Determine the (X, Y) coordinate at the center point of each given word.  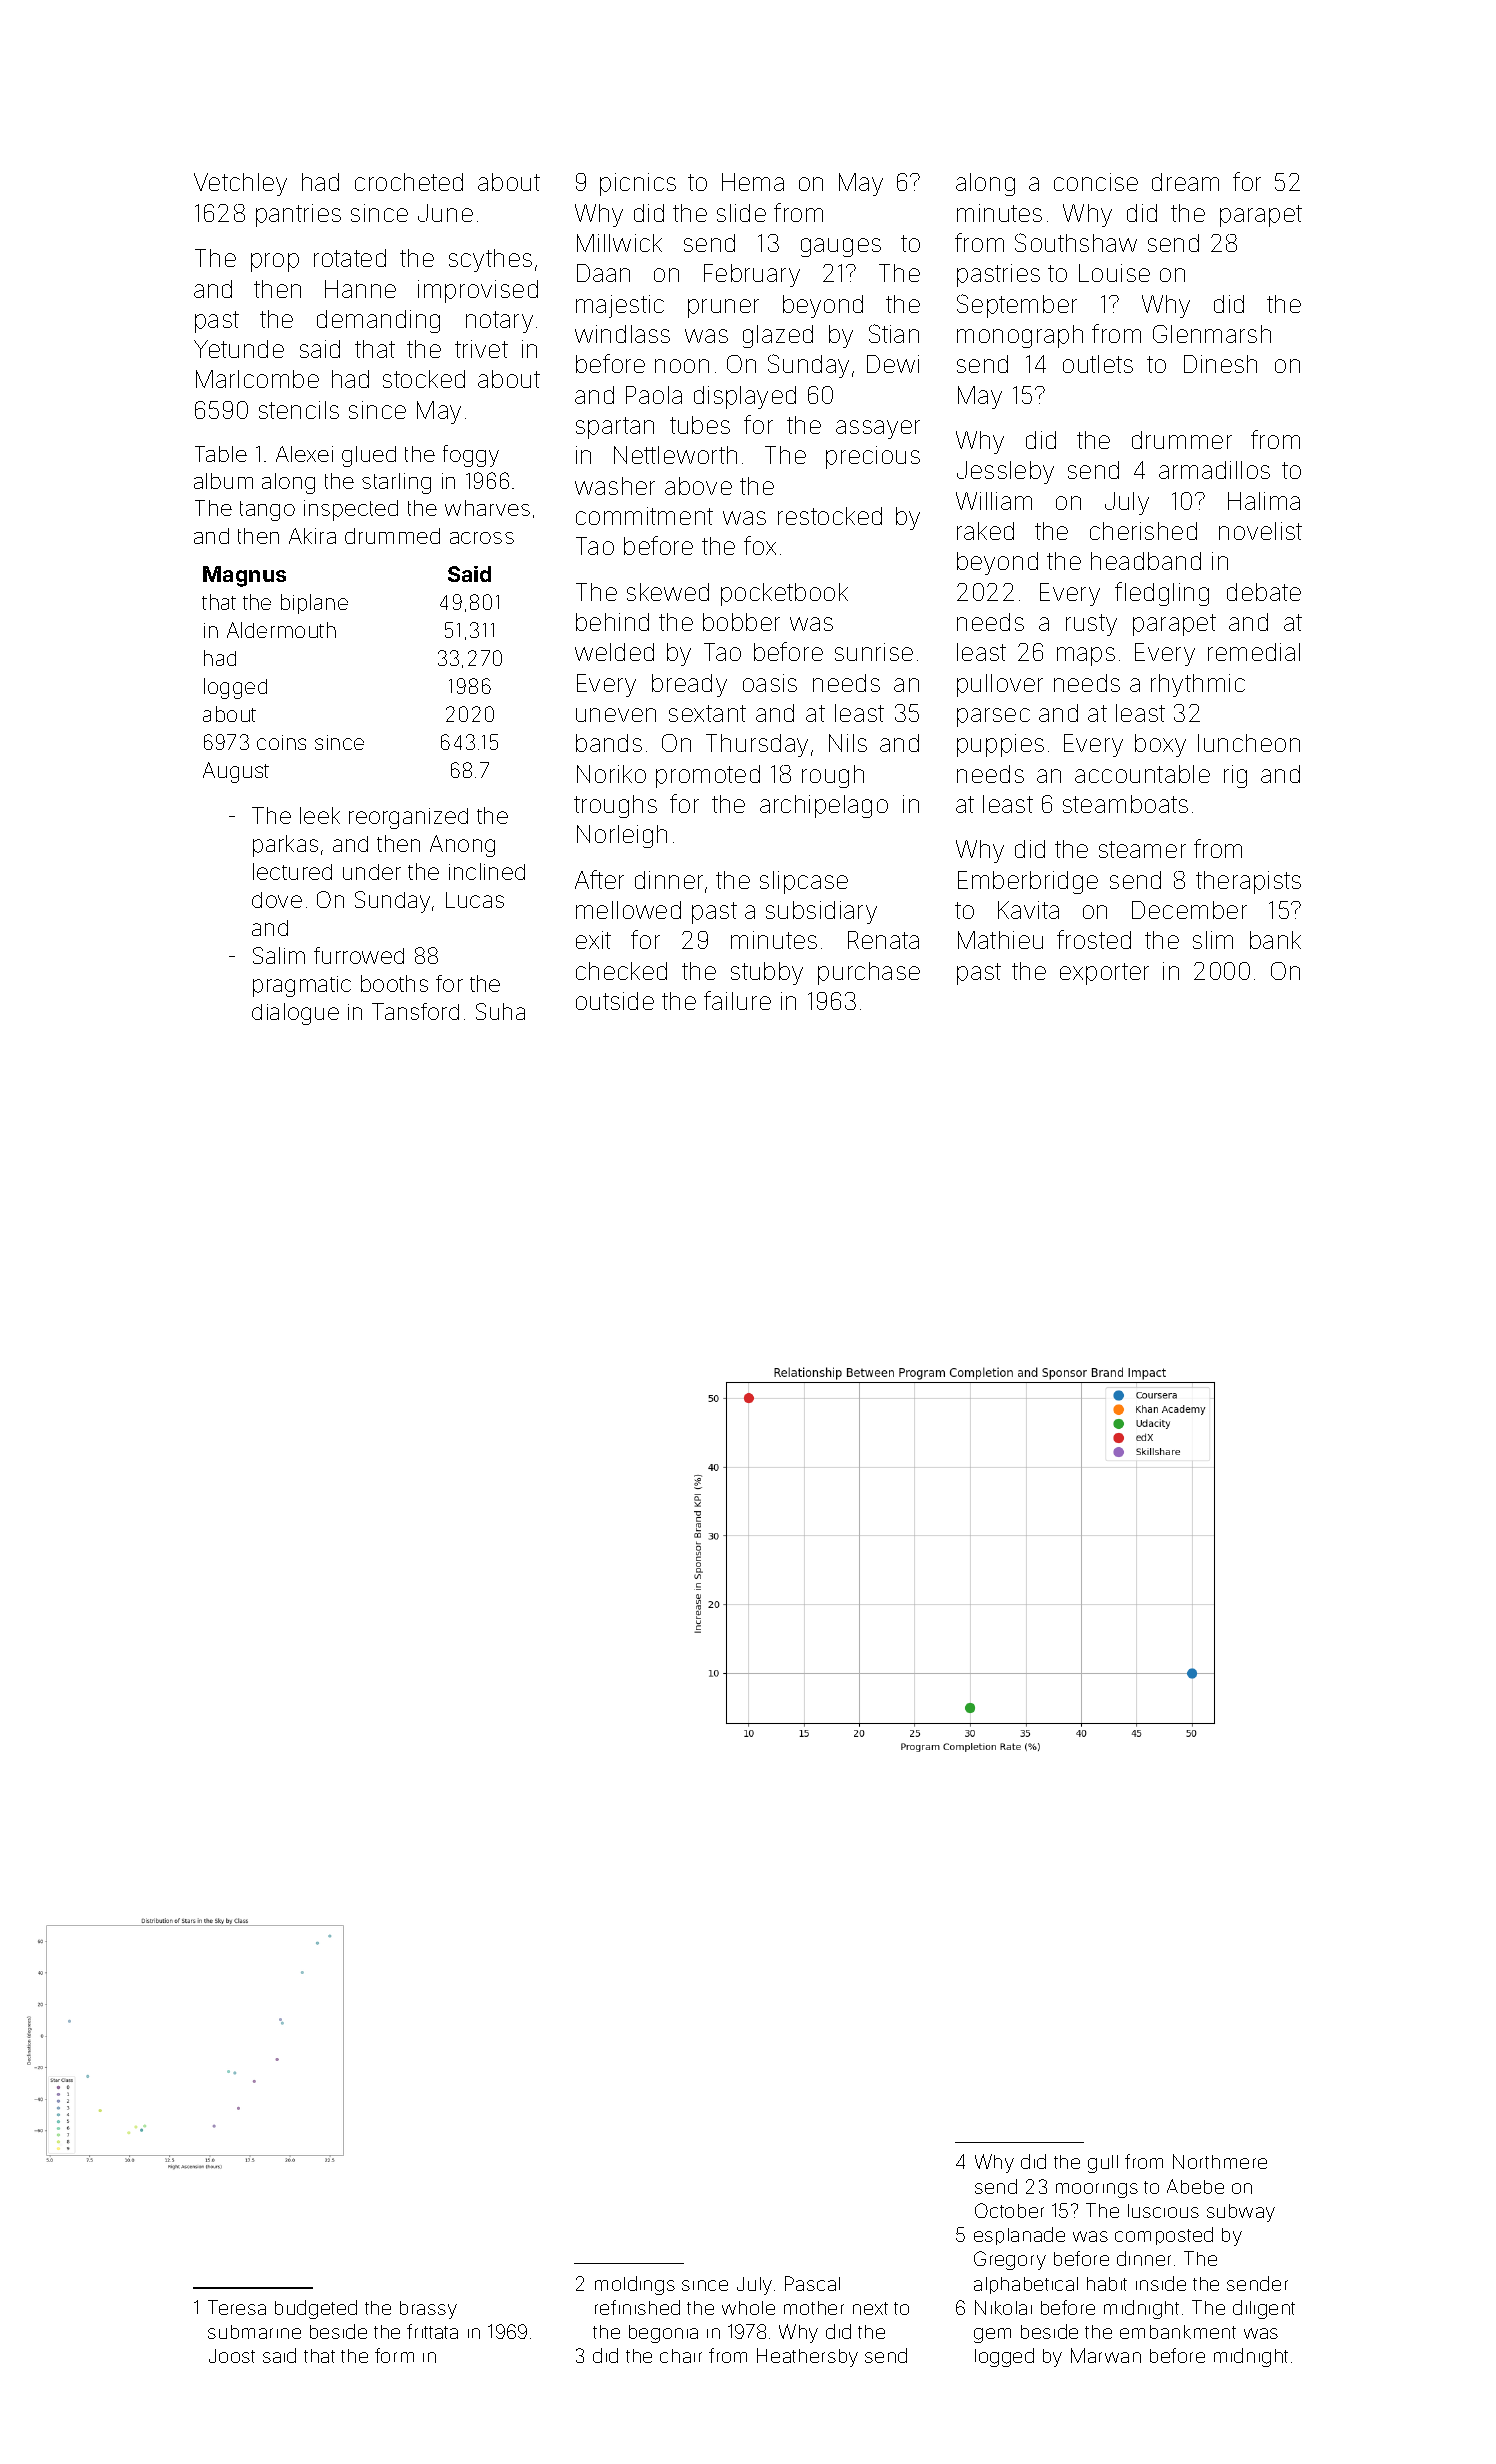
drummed (392, 536)
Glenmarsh (1212, 334)
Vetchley (240, 184)
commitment (644, 516)
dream (1185, 182)
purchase (869, 973)
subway (1241, 2213)
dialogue (295, 1014)
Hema (753, 182)
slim (1213, 940)
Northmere (1220, 2161)
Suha (500, 1011)
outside (615, 1001)
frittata (432, 2331)
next (870, 2308)
